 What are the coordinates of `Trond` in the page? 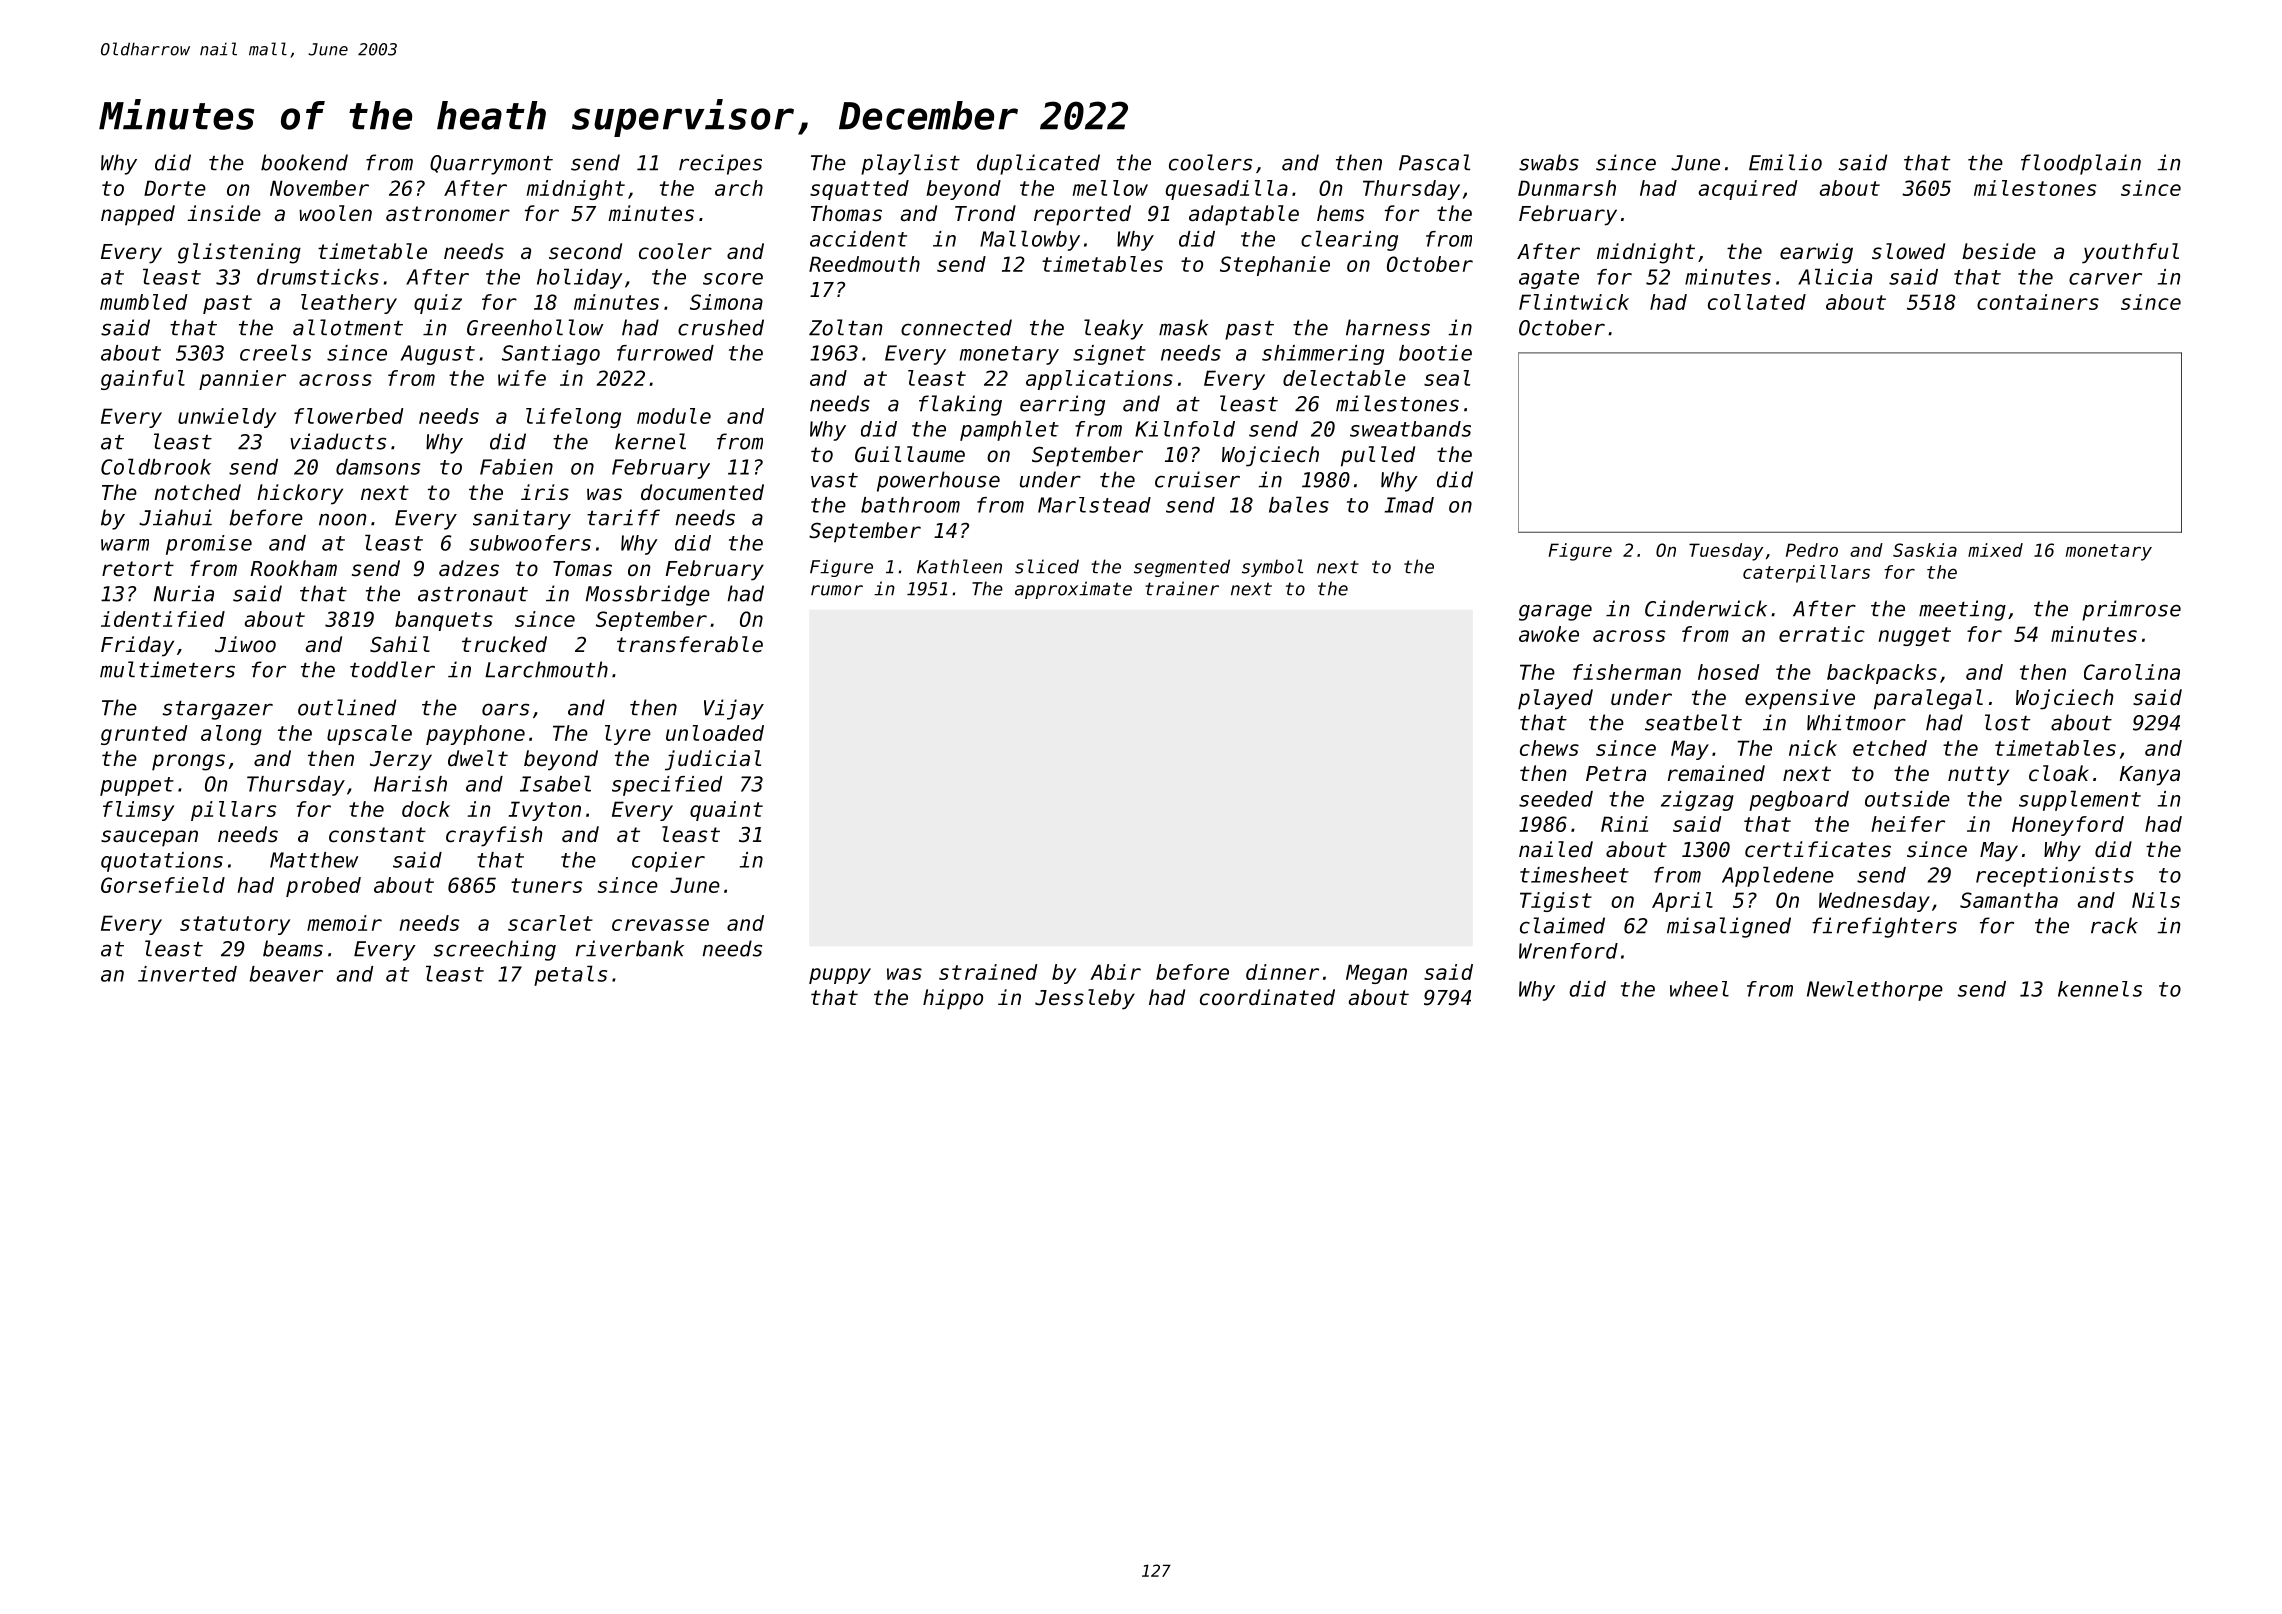 It's located at (985, 213).
